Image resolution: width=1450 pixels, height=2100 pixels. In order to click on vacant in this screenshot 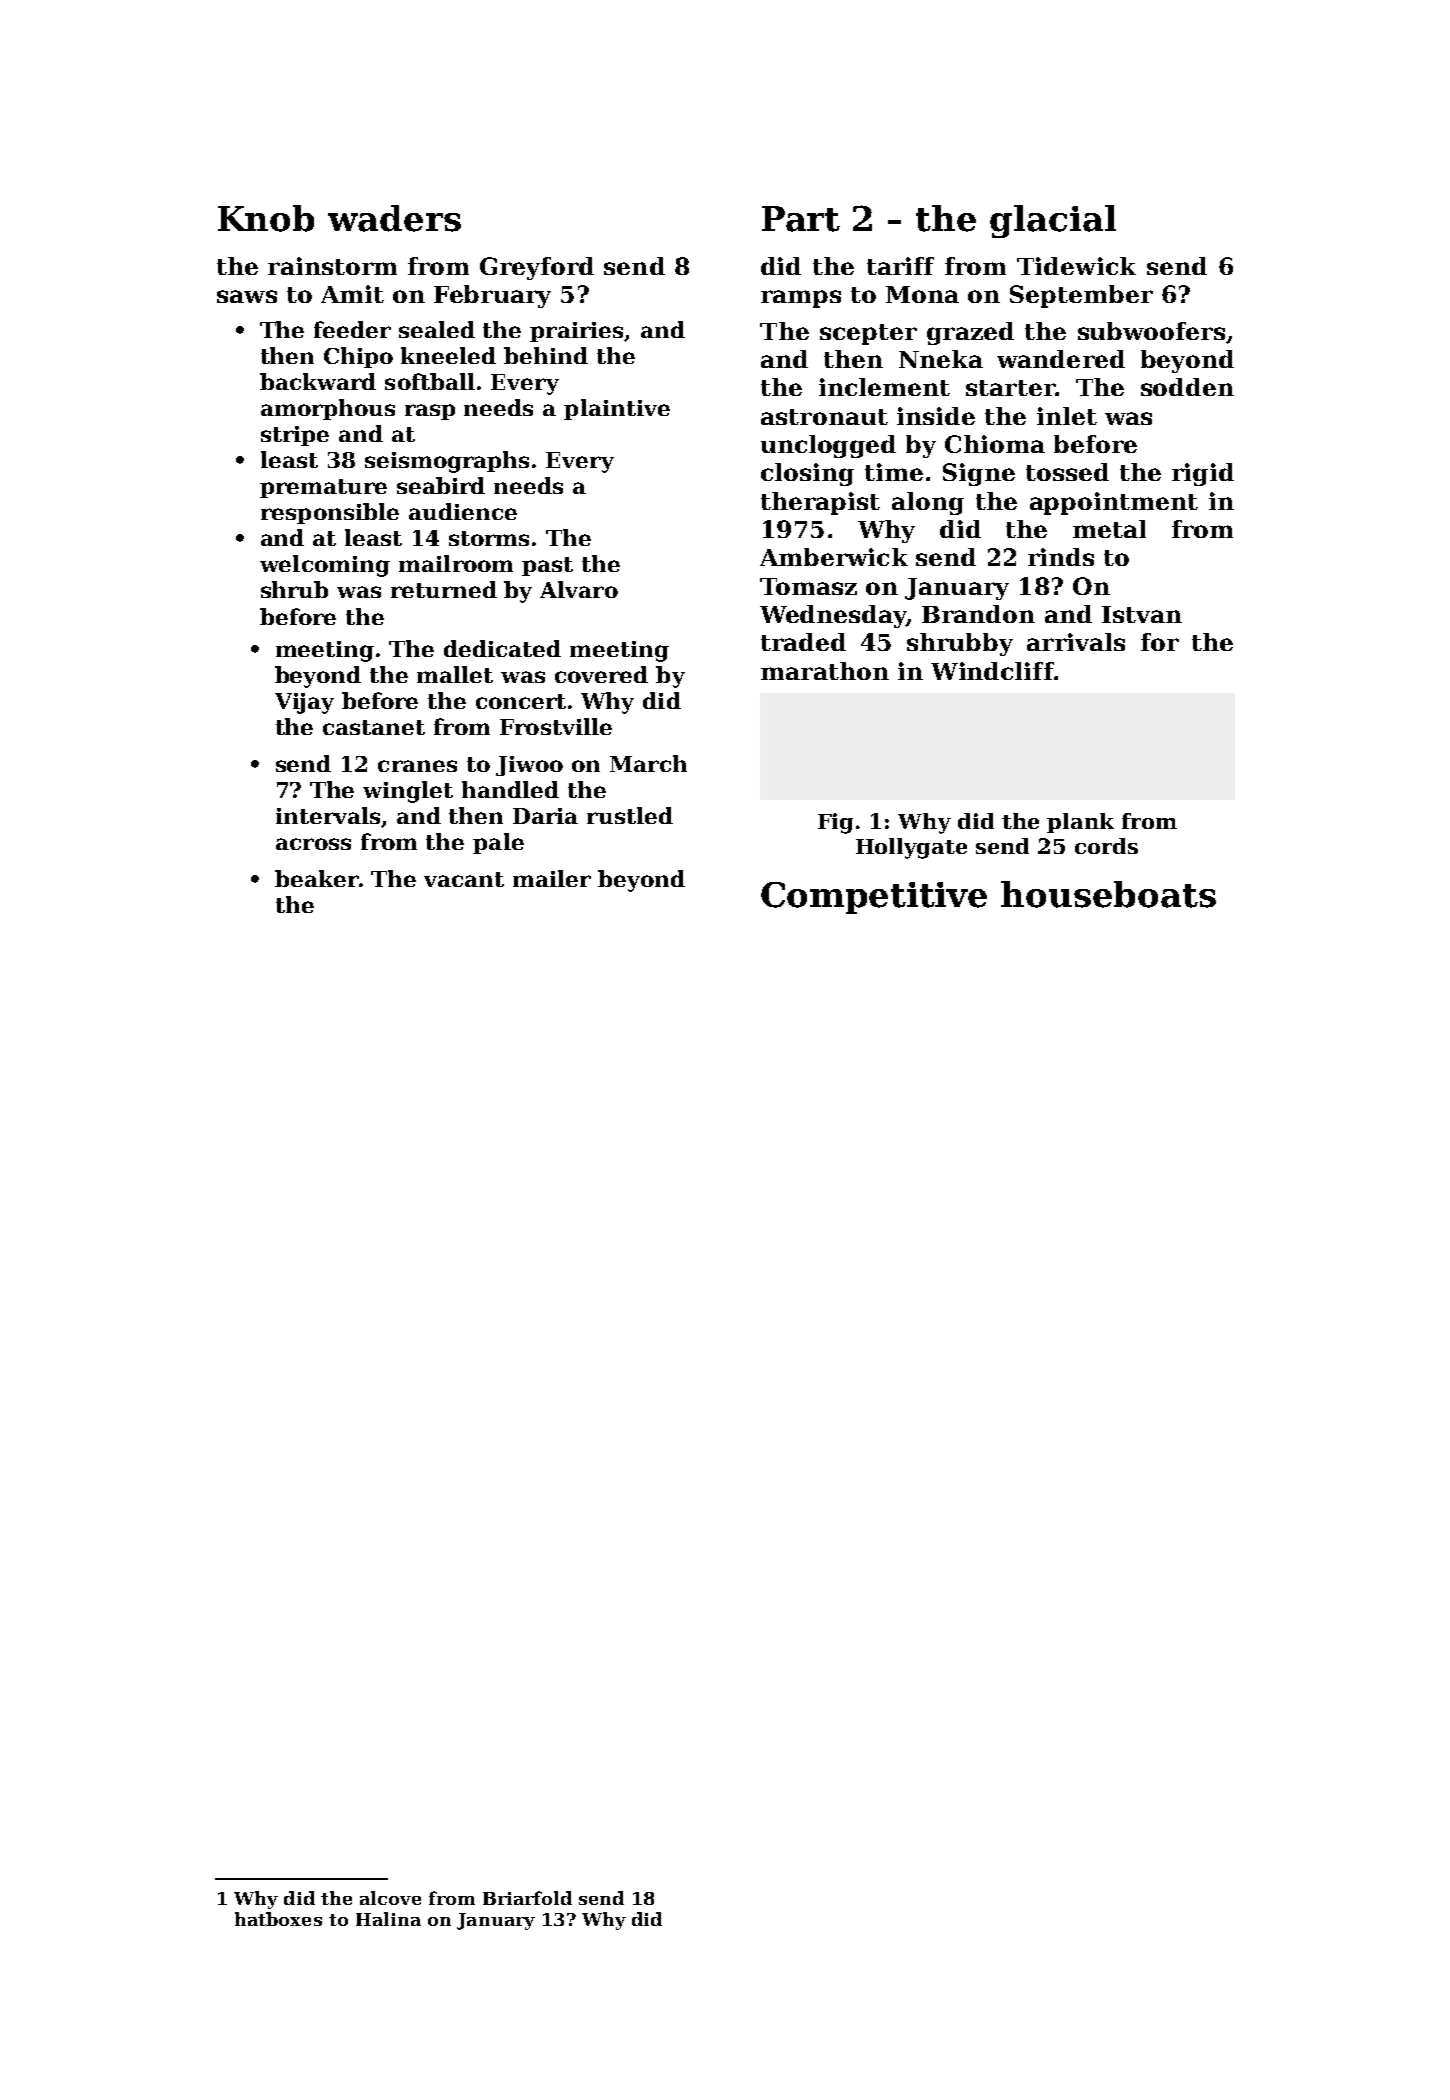, I will do `click(464, 879)`.
